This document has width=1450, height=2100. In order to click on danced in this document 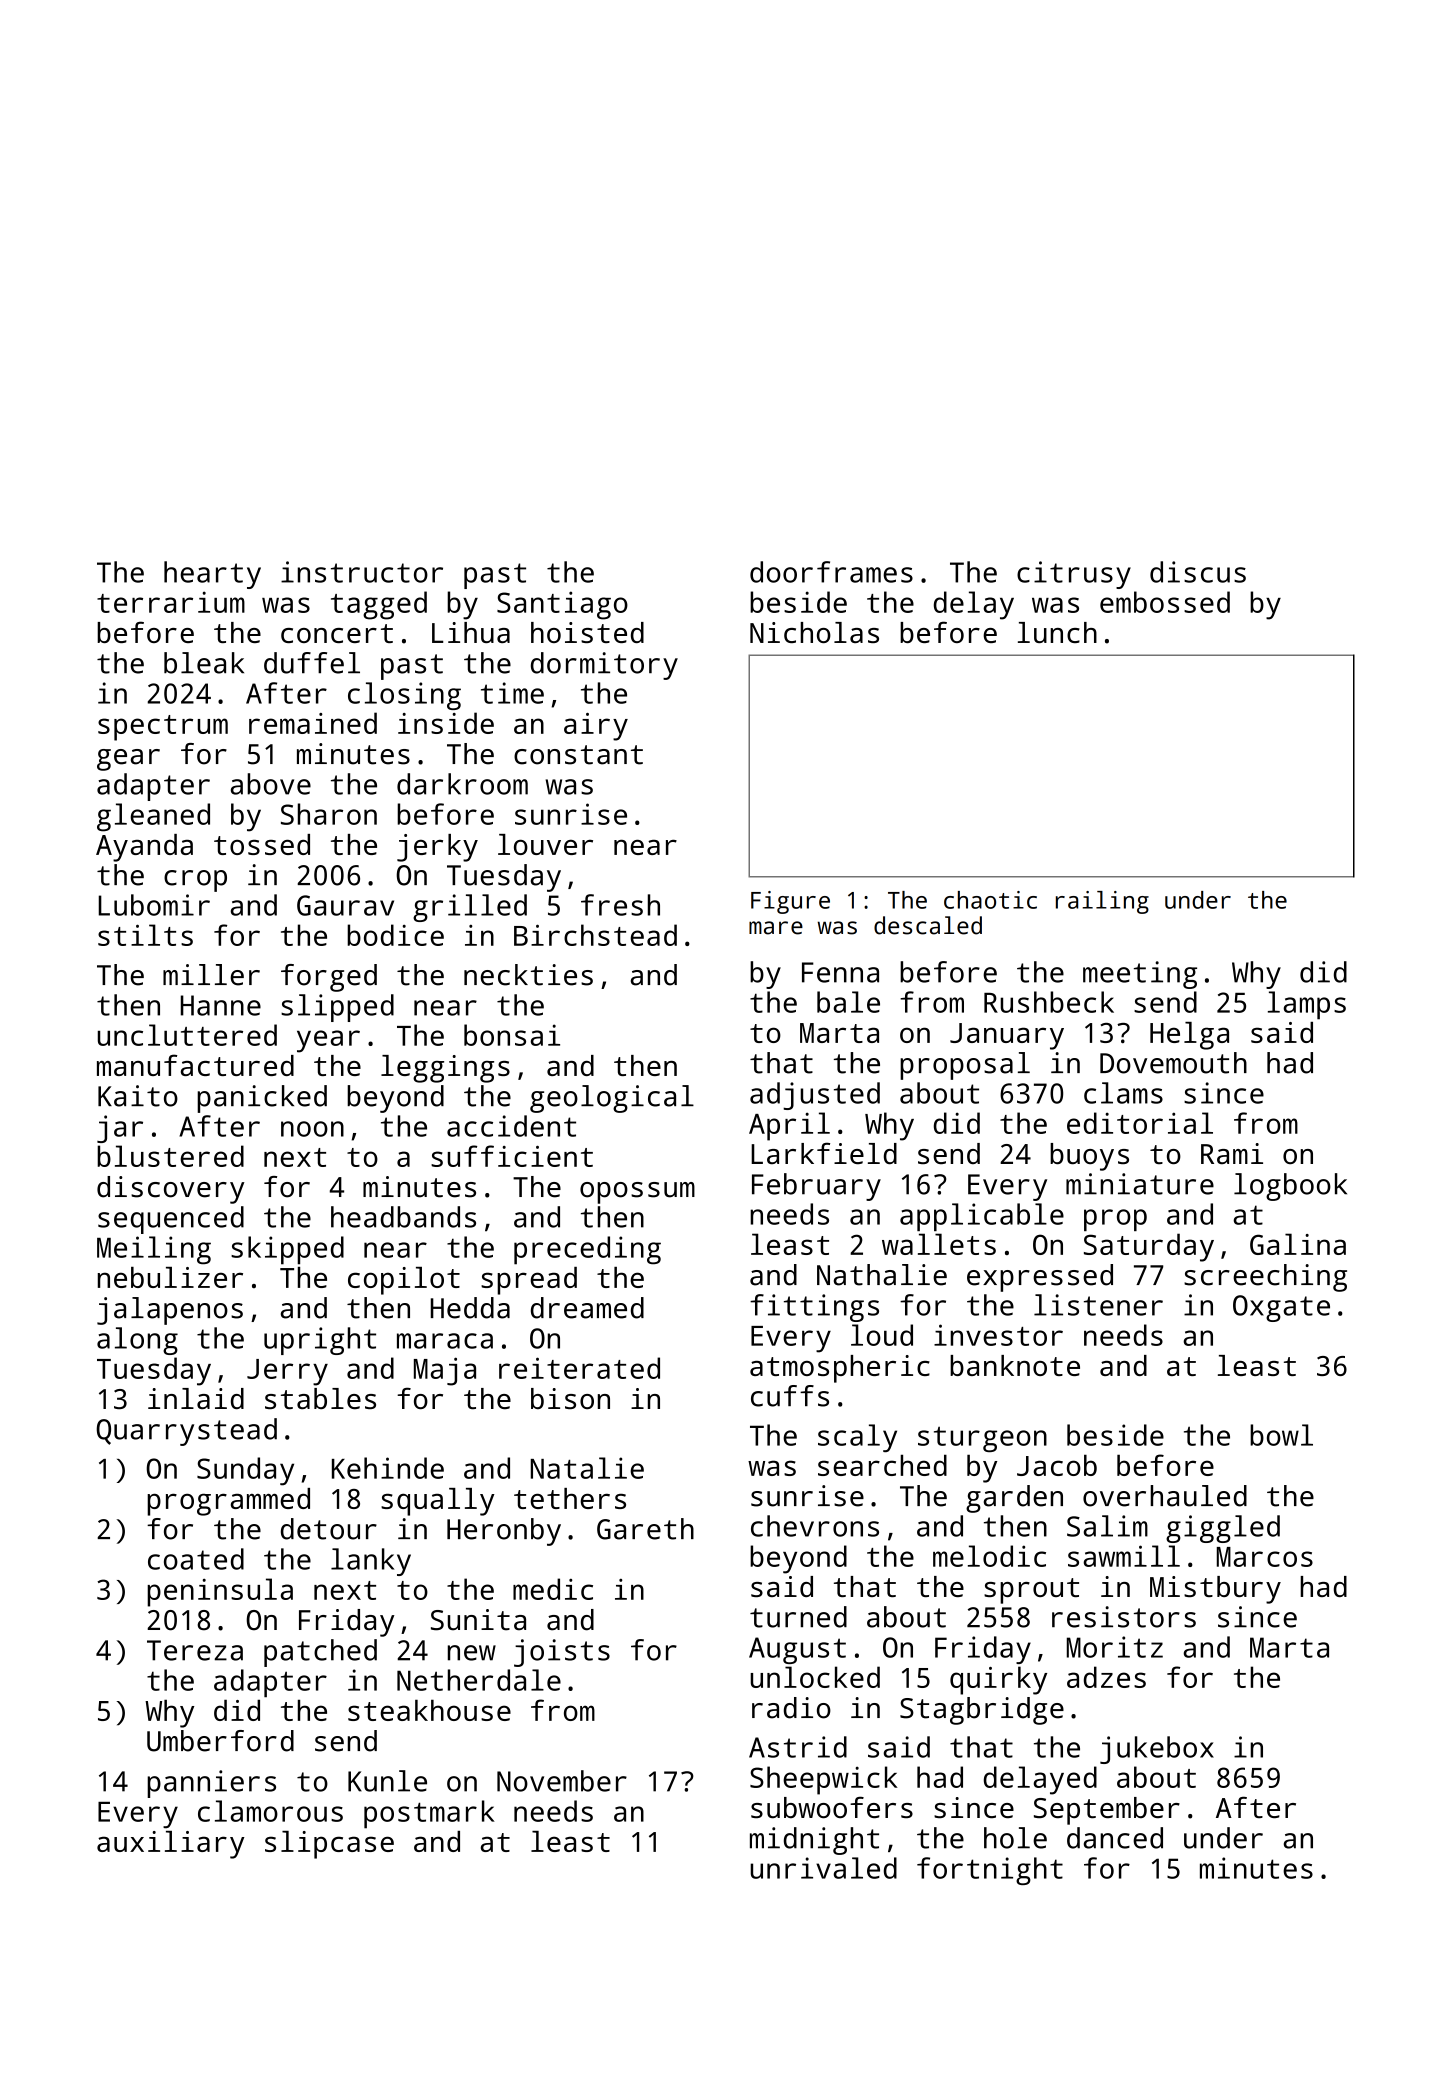, I will do `click(1115, 1838)`.
